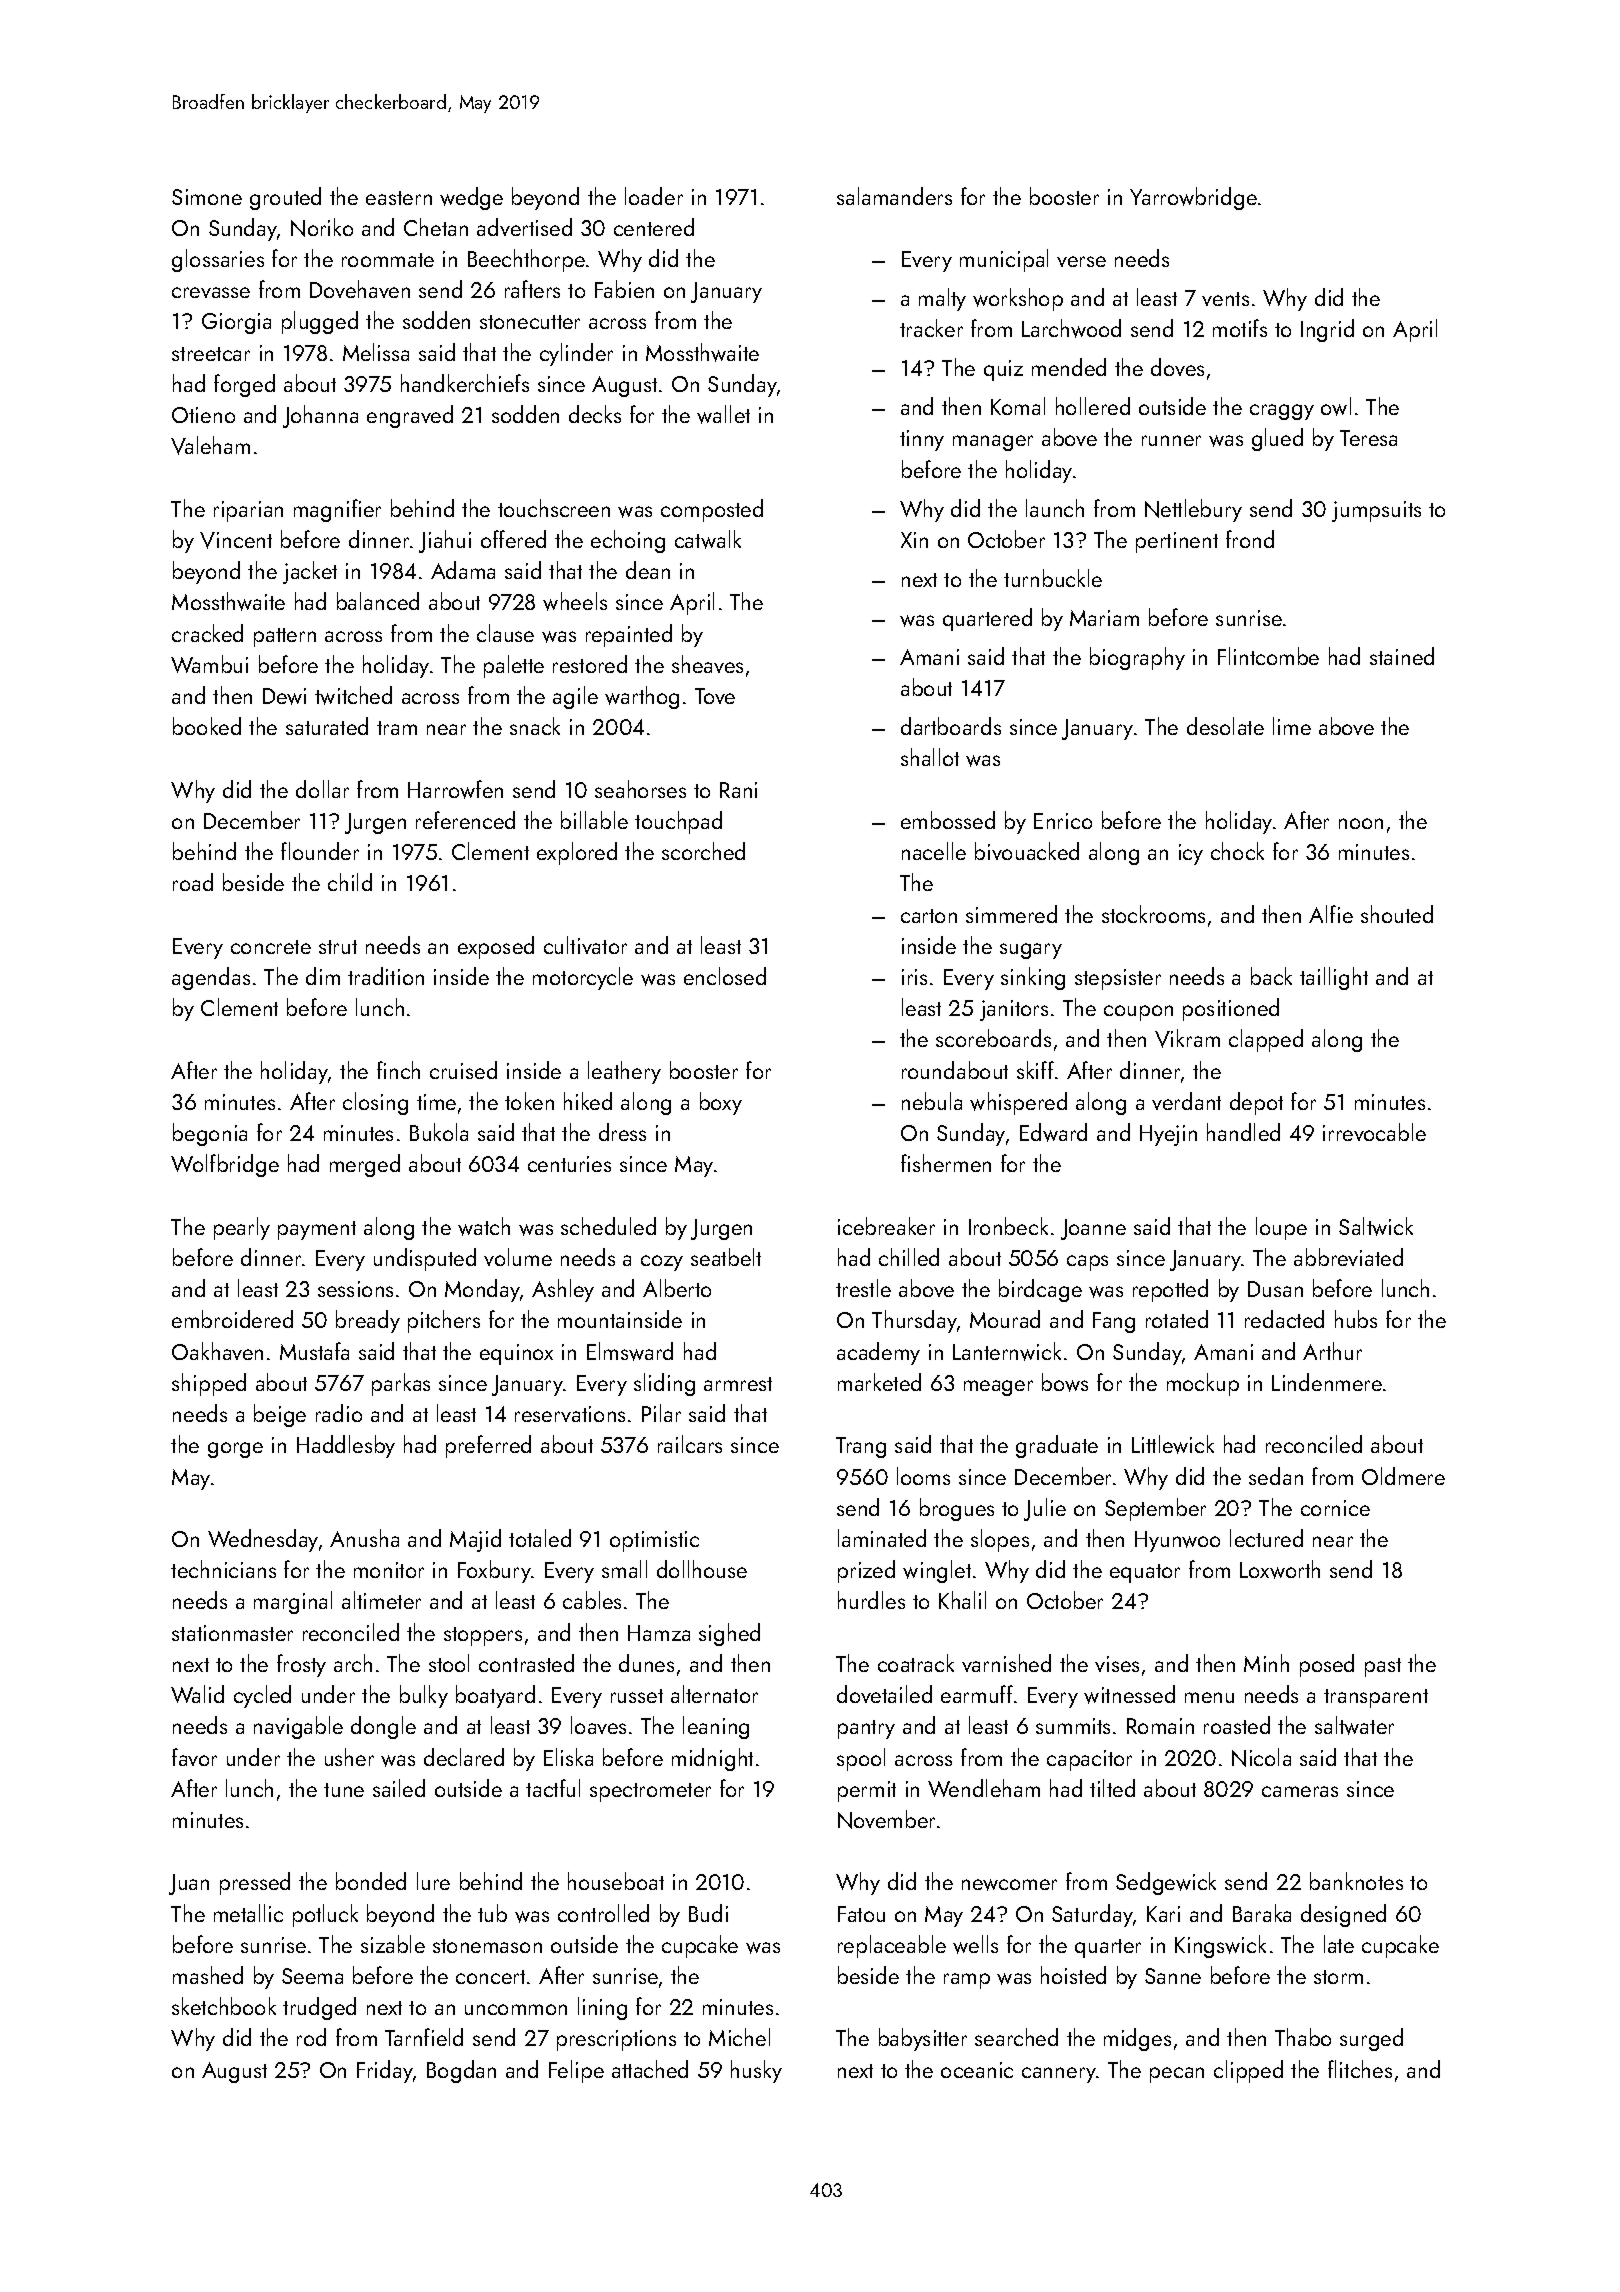  What do you see at coordinates (1266, 1663) in the image?
I see `Minh` at bounding box center [1266, 1663].
